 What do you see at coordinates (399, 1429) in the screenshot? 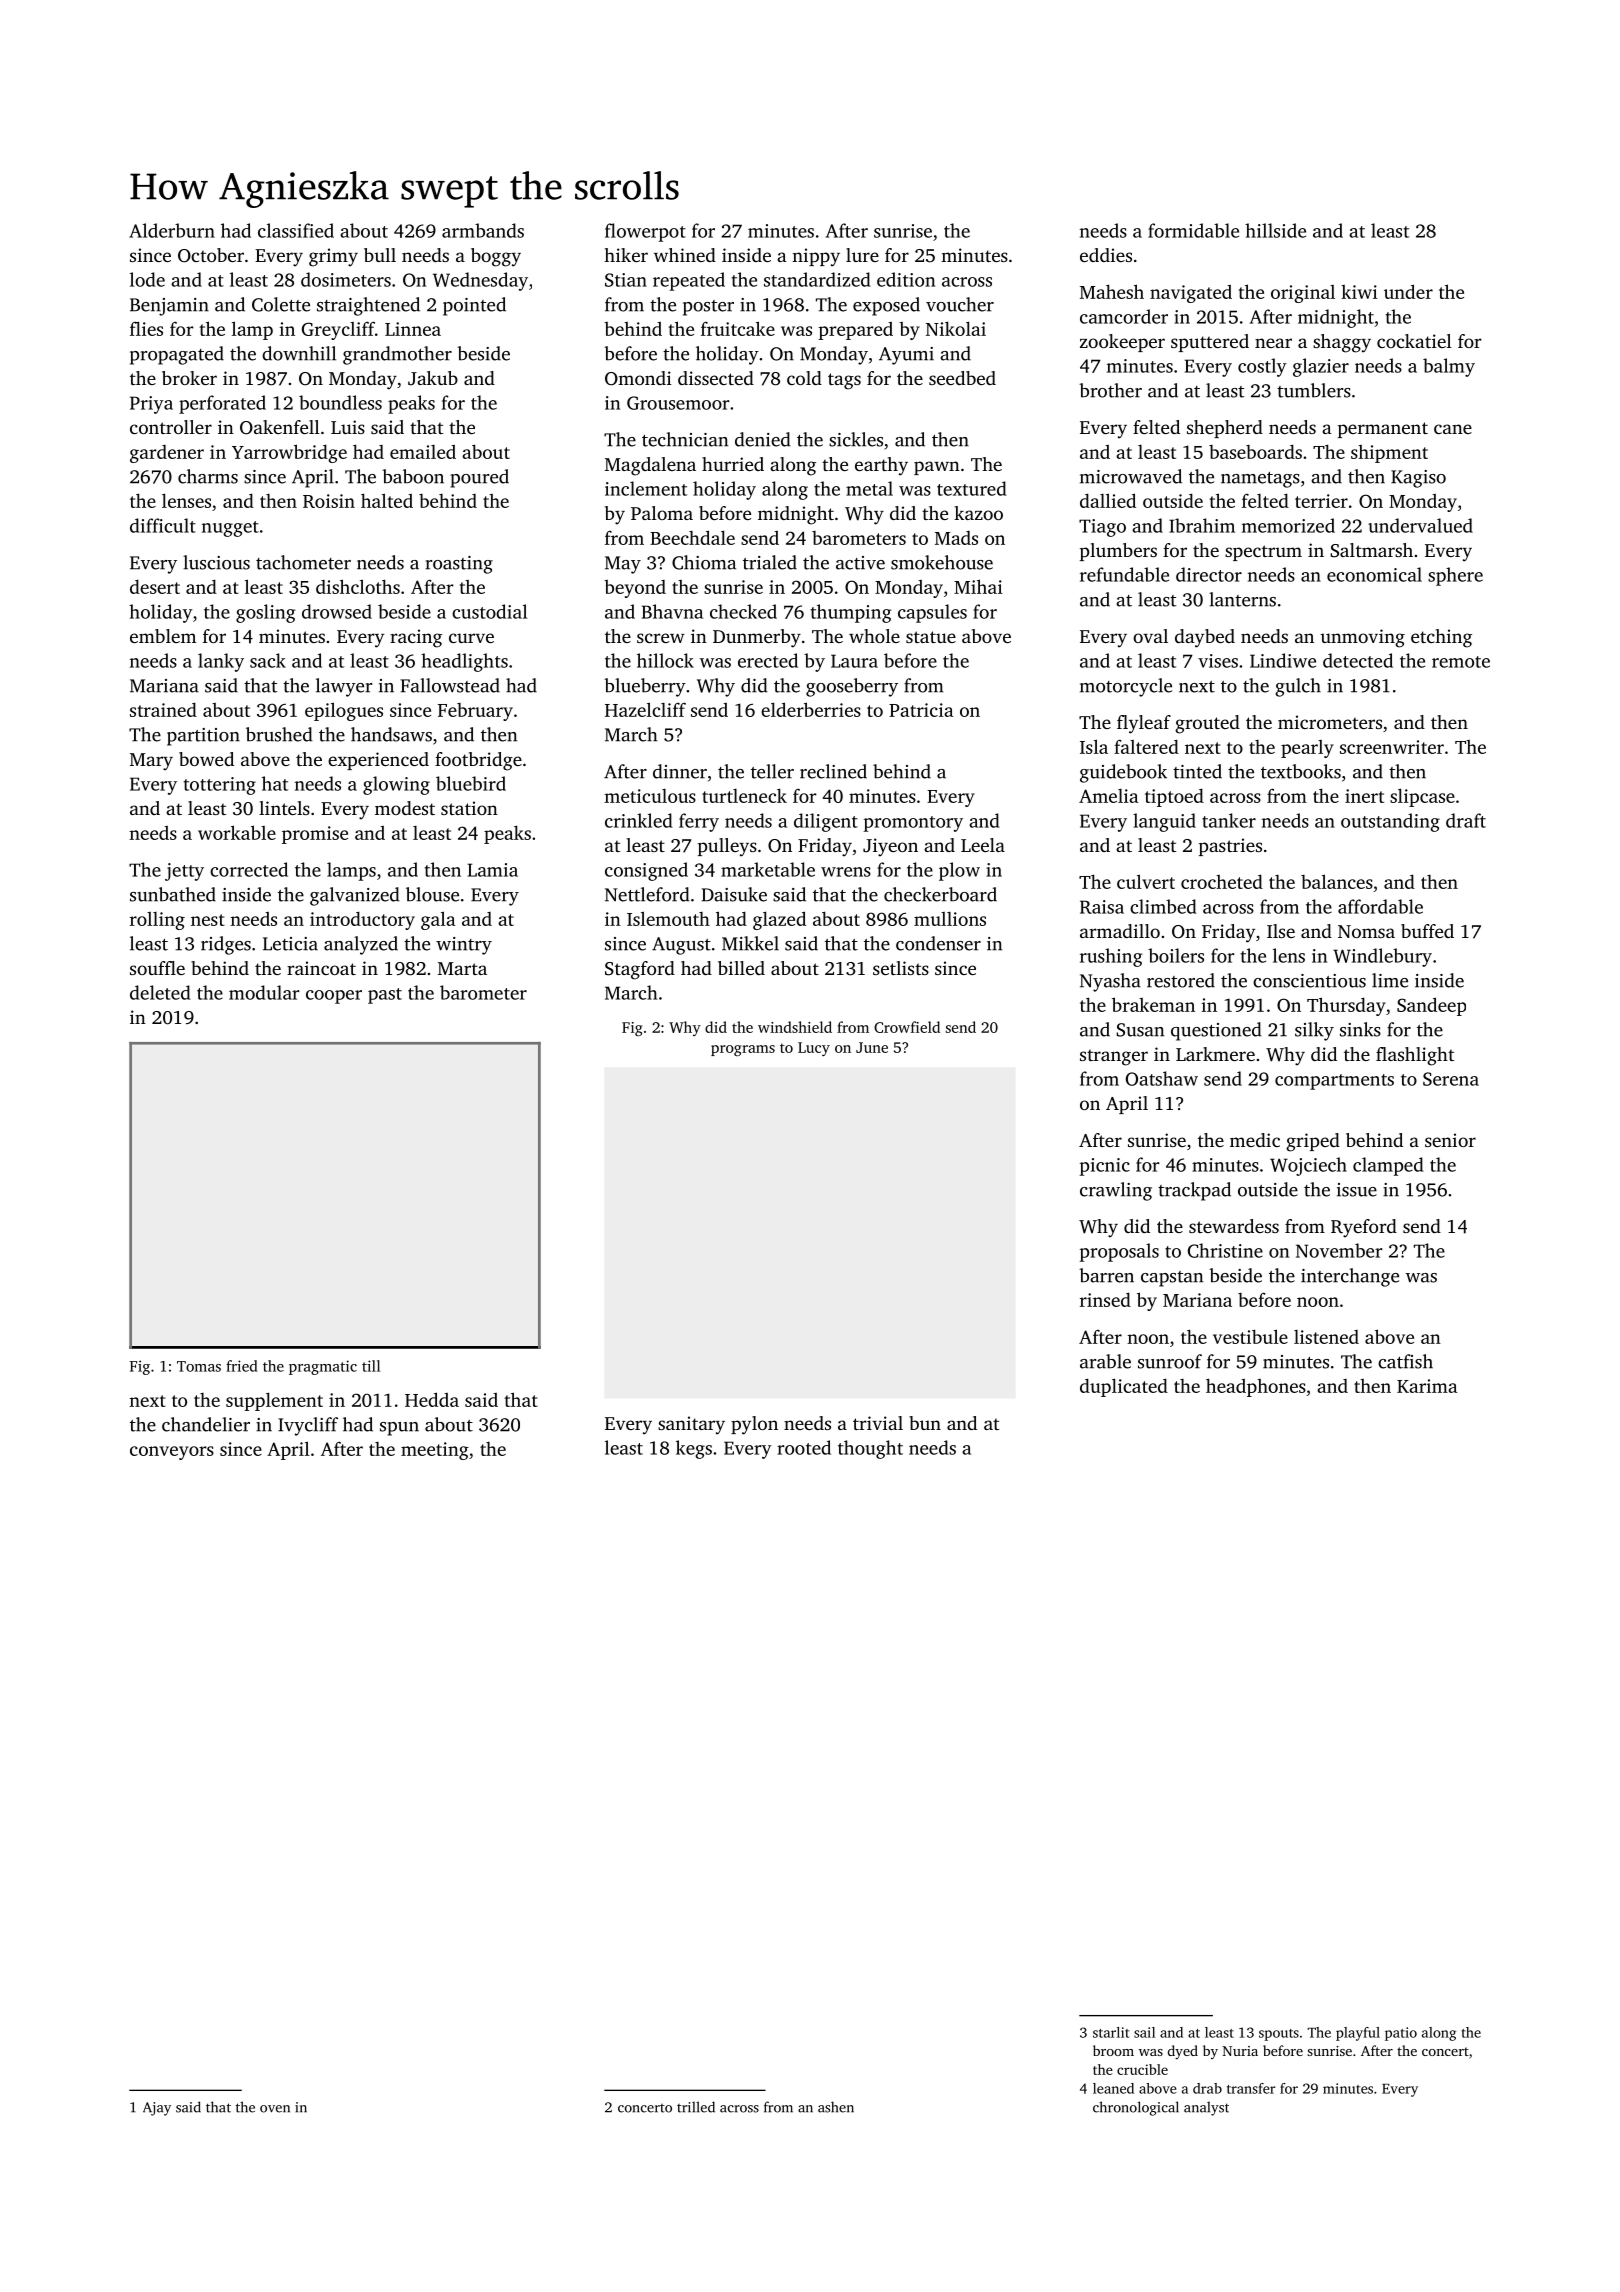
I see `spun` at bounding box center [399, 1429].
